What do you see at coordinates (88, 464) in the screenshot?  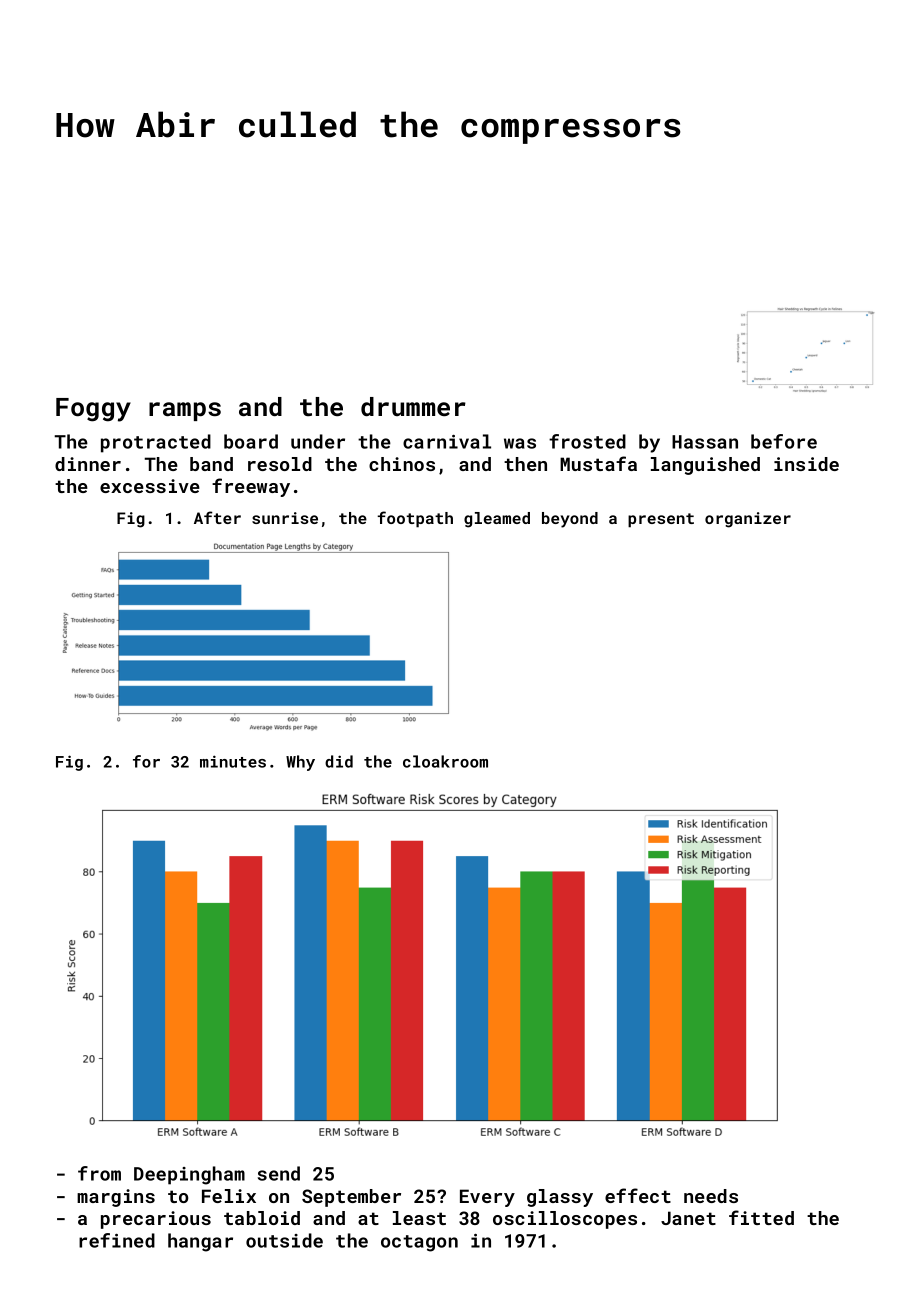 I see `dinner` at bounding box center [88, 464].
